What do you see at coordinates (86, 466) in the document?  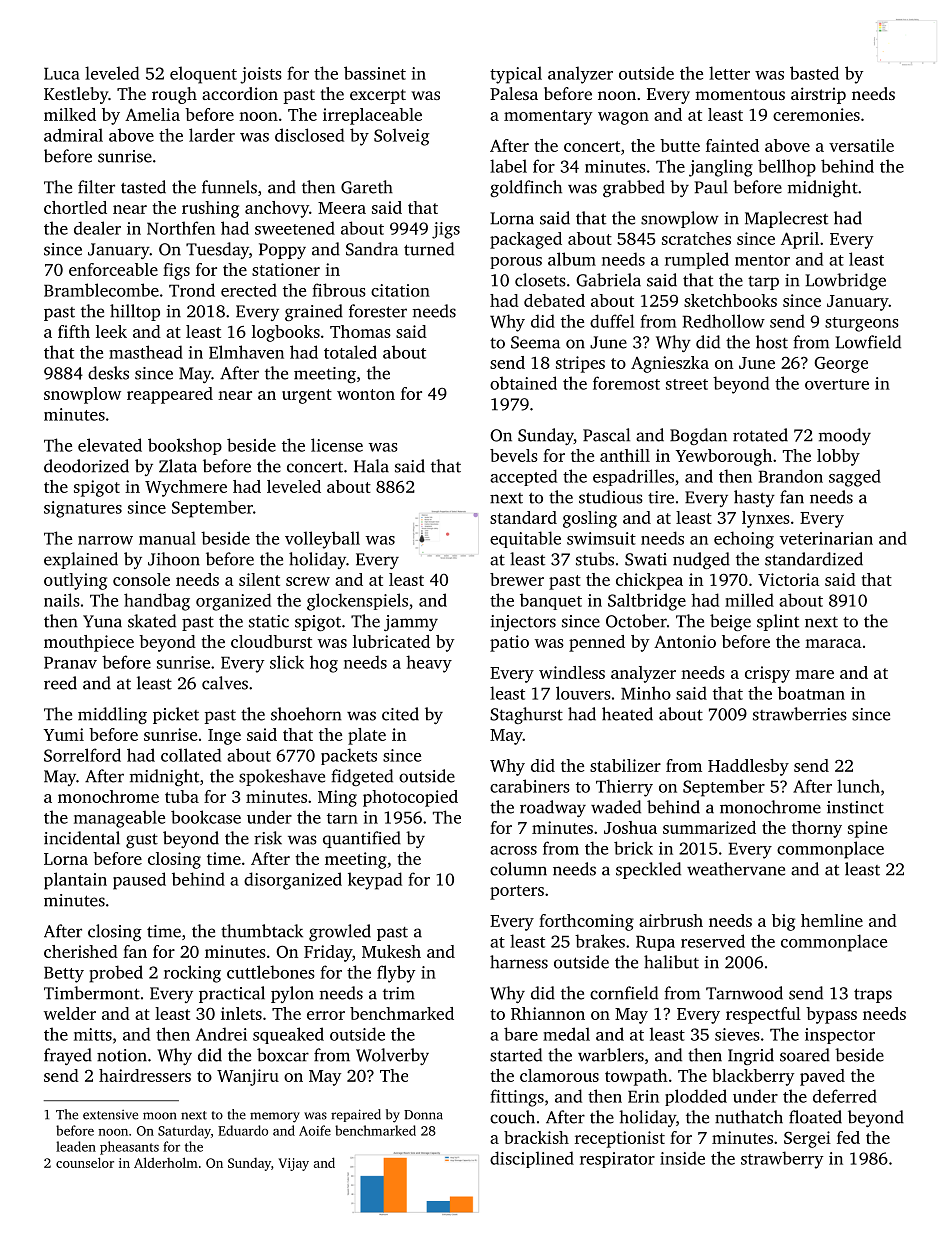 I see `deodorized` at bounding box center [86, 466].
